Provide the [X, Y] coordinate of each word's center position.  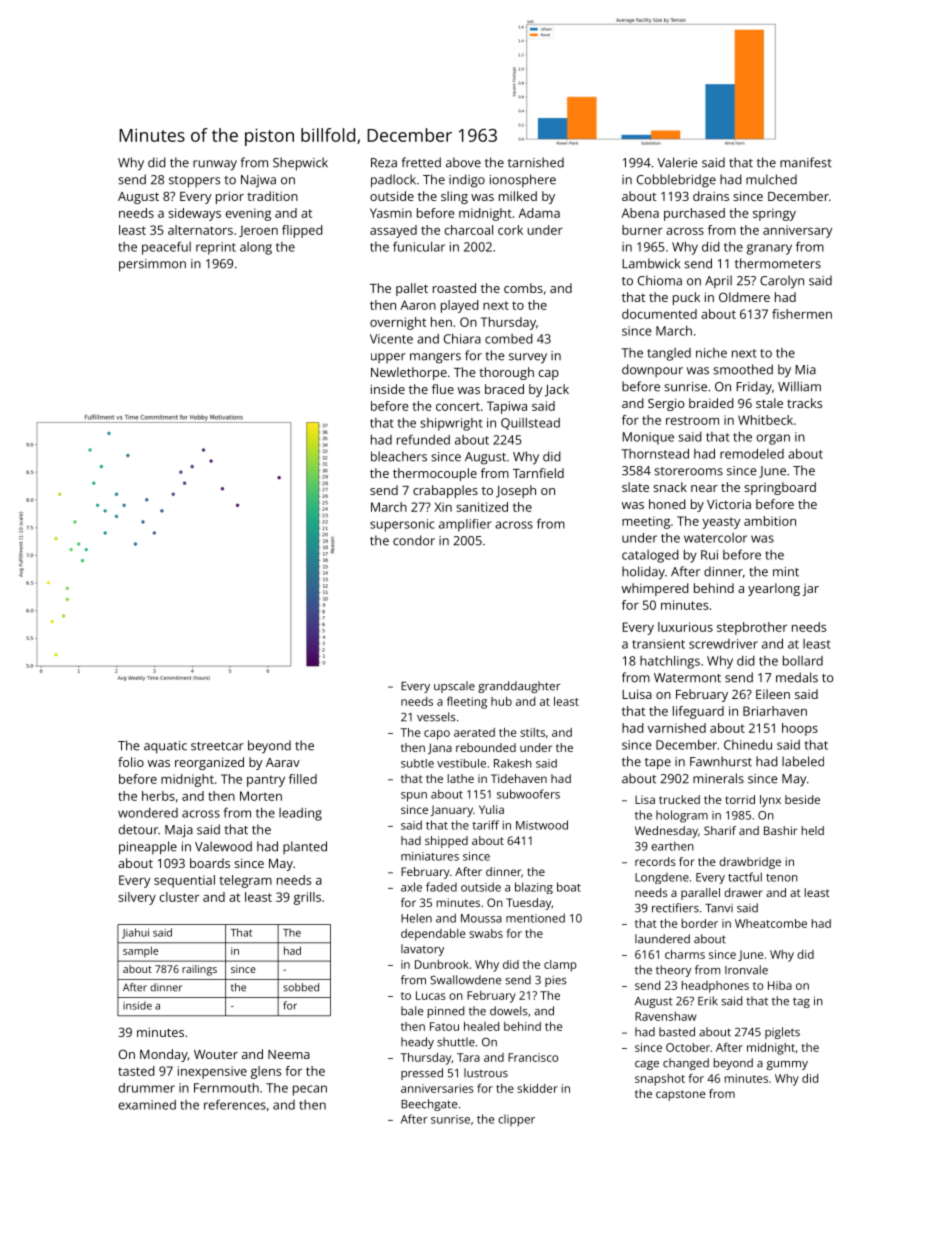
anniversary [797, 231]
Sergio [666, 404]
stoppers [194, 182]
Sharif [720, 830]
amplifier [465, 525]
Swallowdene [465, 980]
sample [140, 951]
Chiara [462, 339]
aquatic [165, 747]
